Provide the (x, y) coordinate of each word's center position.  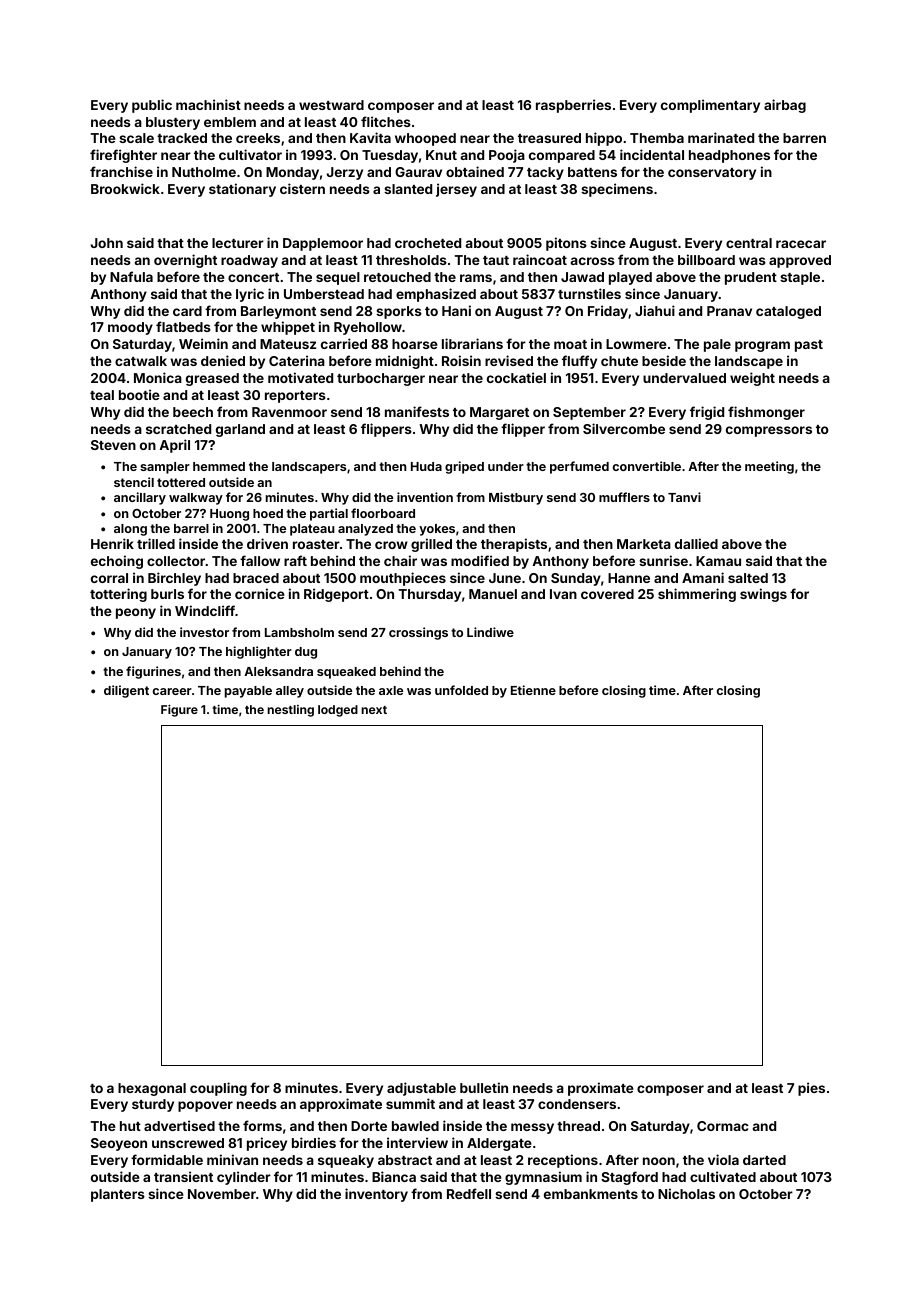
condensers (577, 1104)
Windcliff (205, 610)
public (152, 106)
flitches (386, 121)
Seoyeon (119, 1144)
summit (410, 1103)
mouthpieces (403, 579)
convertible (647, 466)
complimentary (710, 106)
